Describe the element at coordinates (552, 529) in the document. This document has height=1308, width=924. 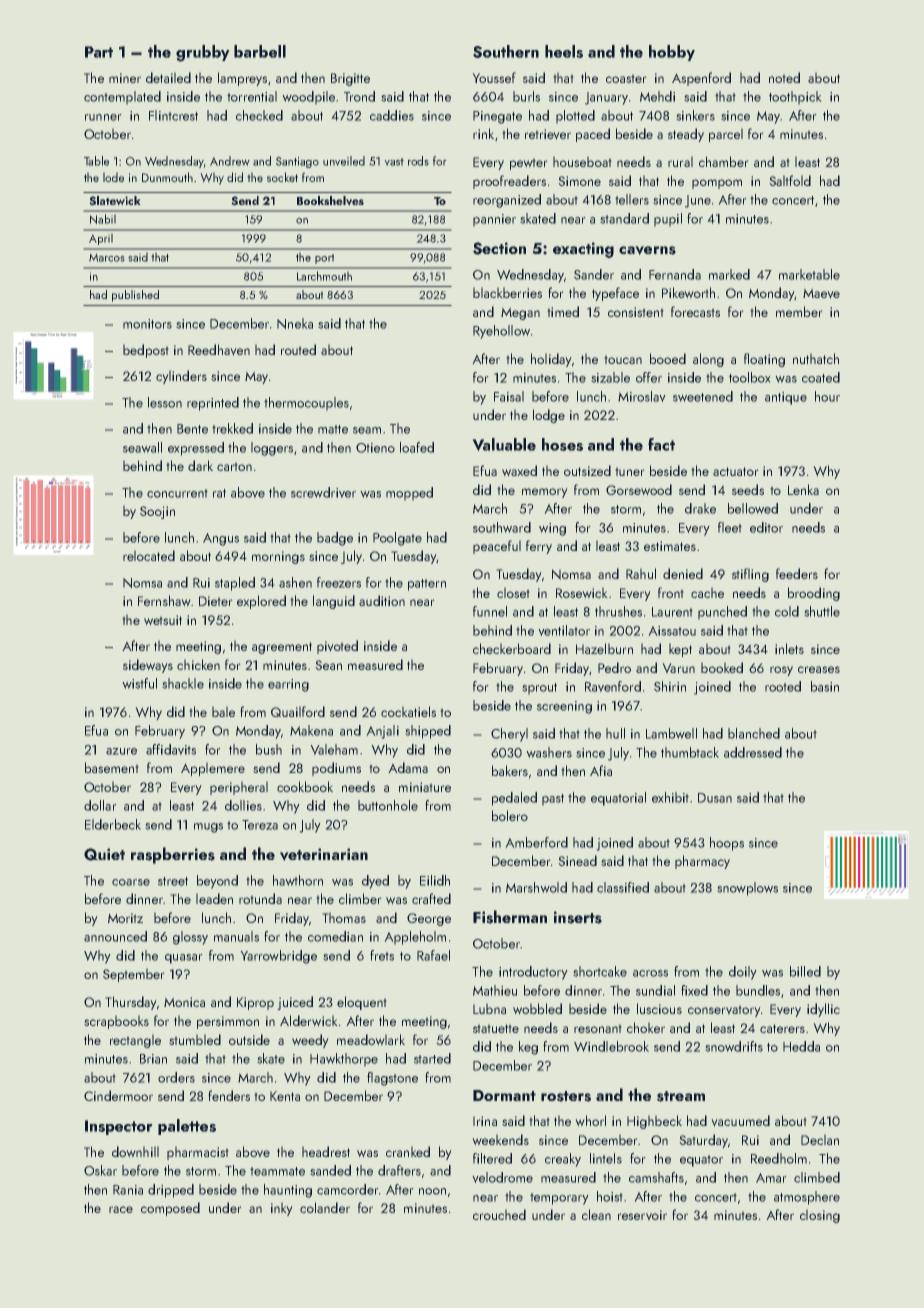
I see `wing` at that location.
